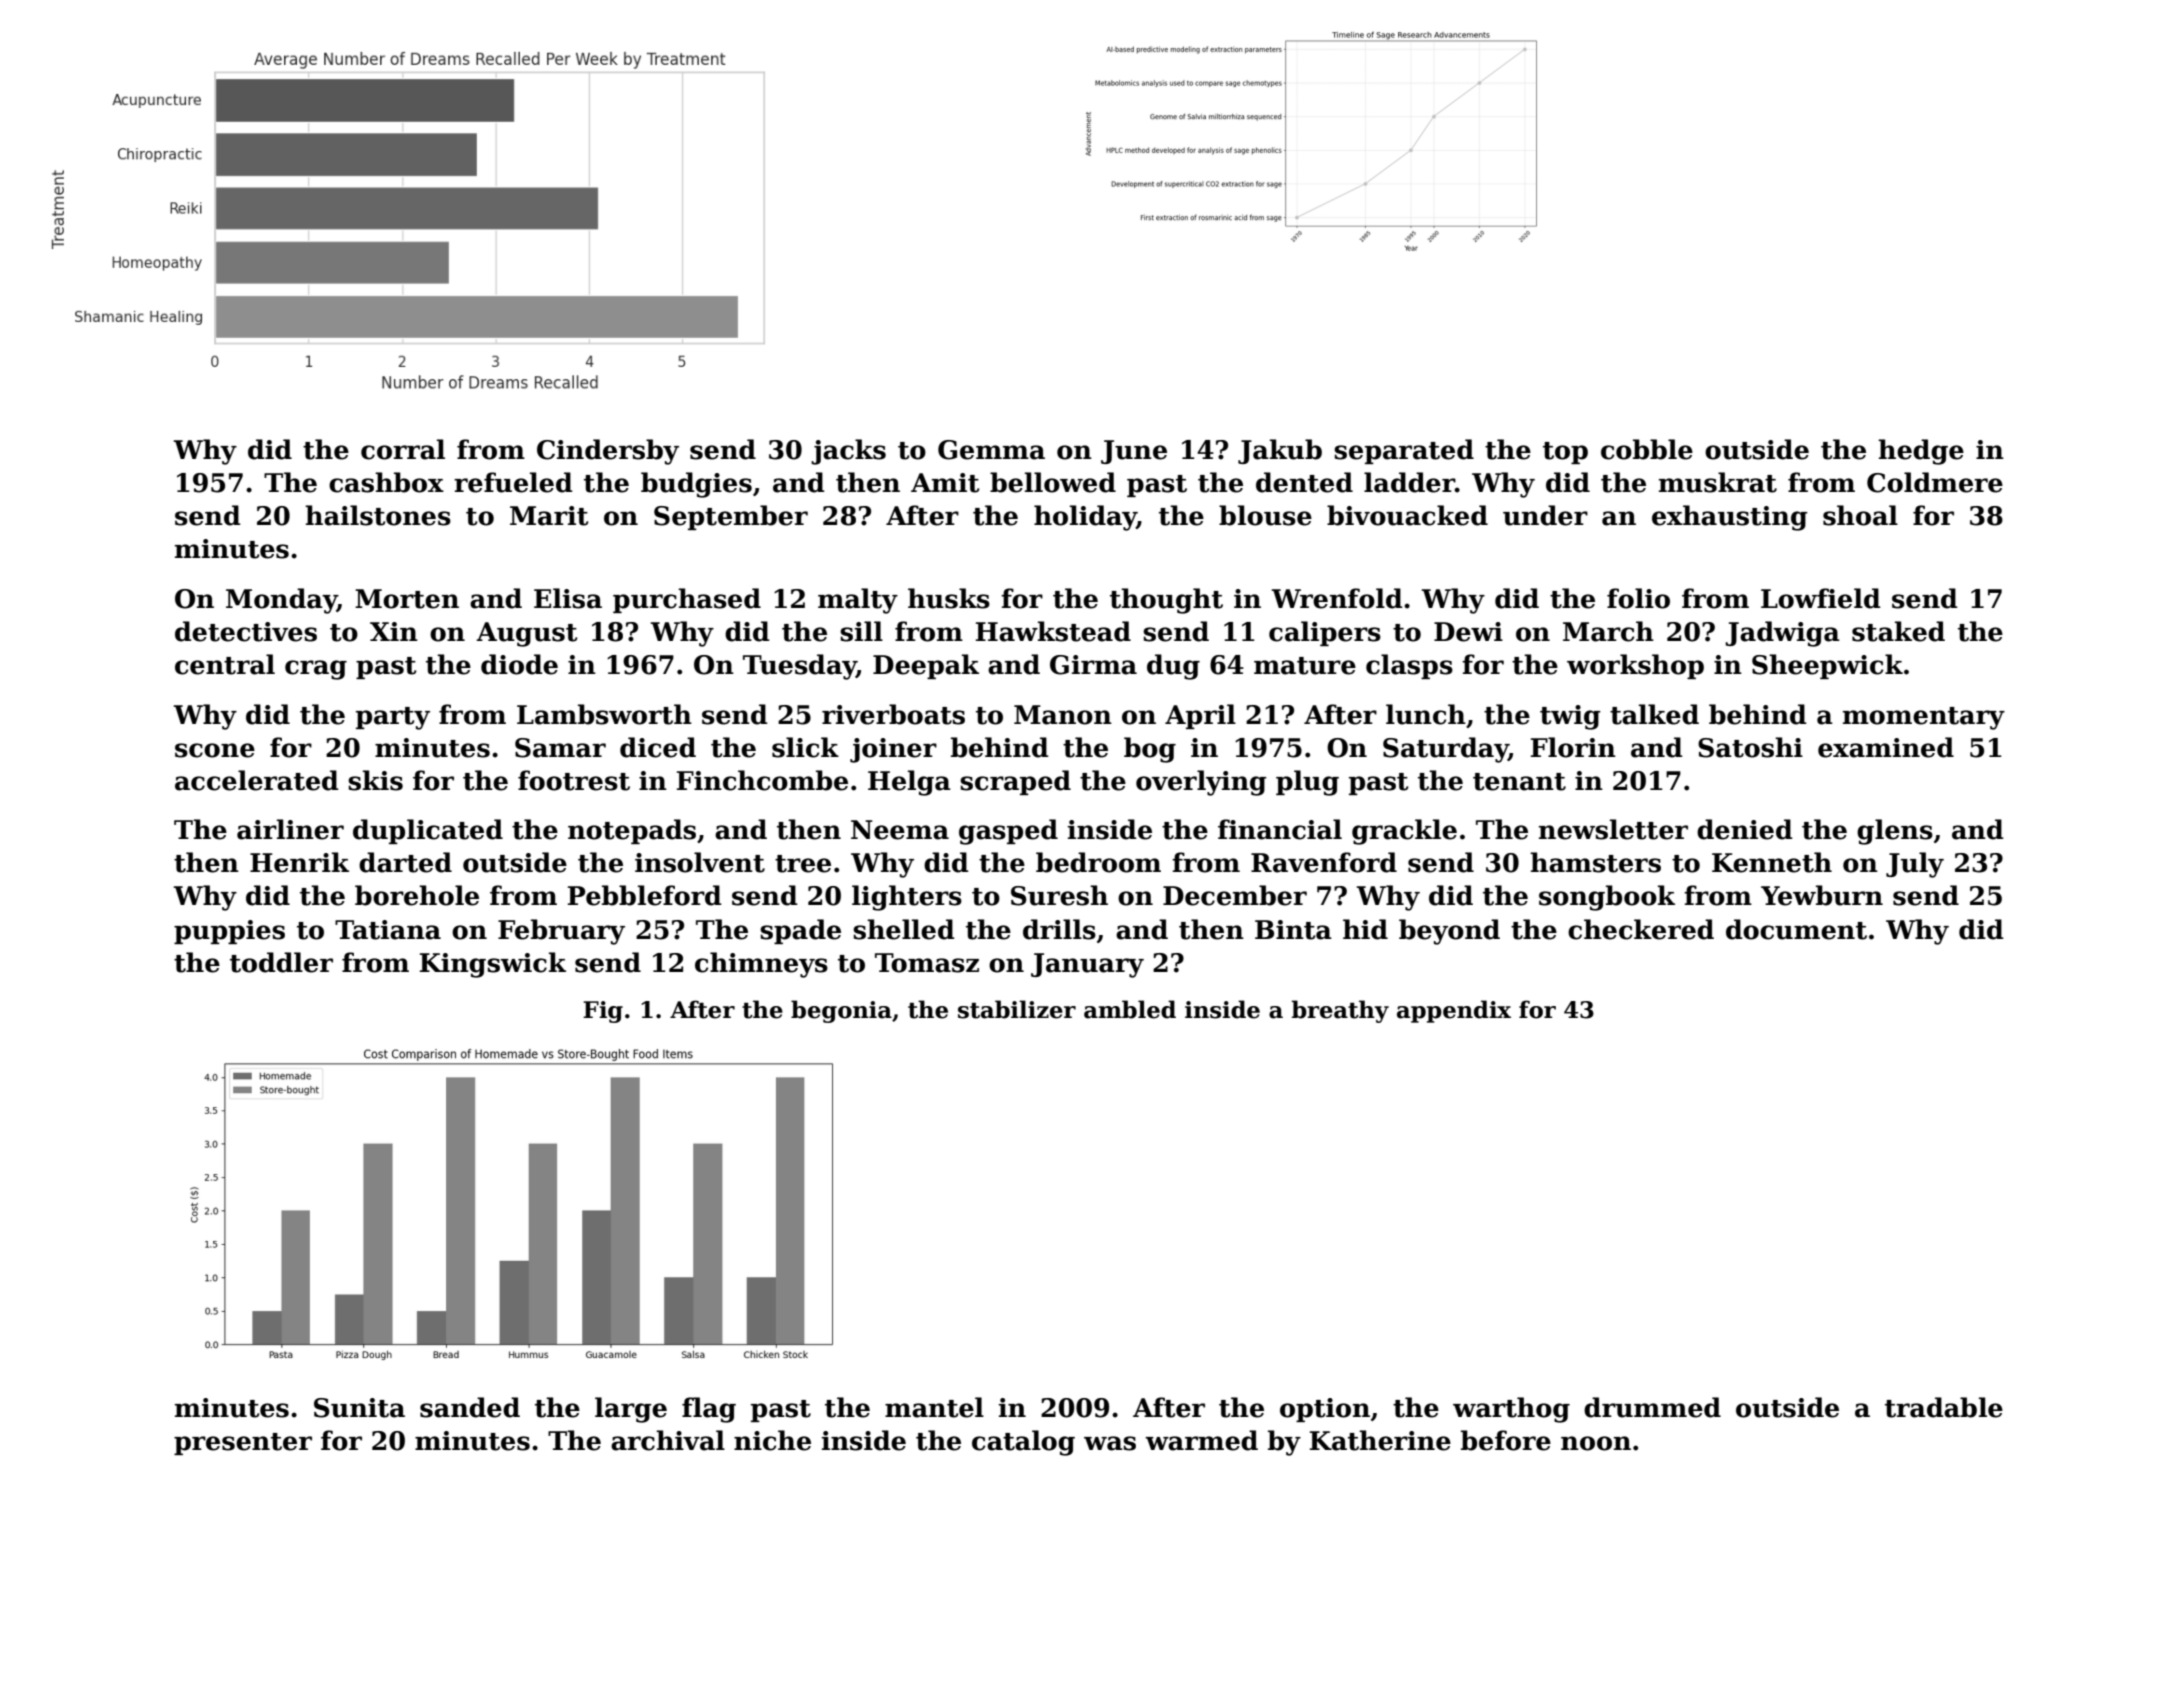 This document has width=2178, height=1683. I want to click on examined, so click(1886, 747).
